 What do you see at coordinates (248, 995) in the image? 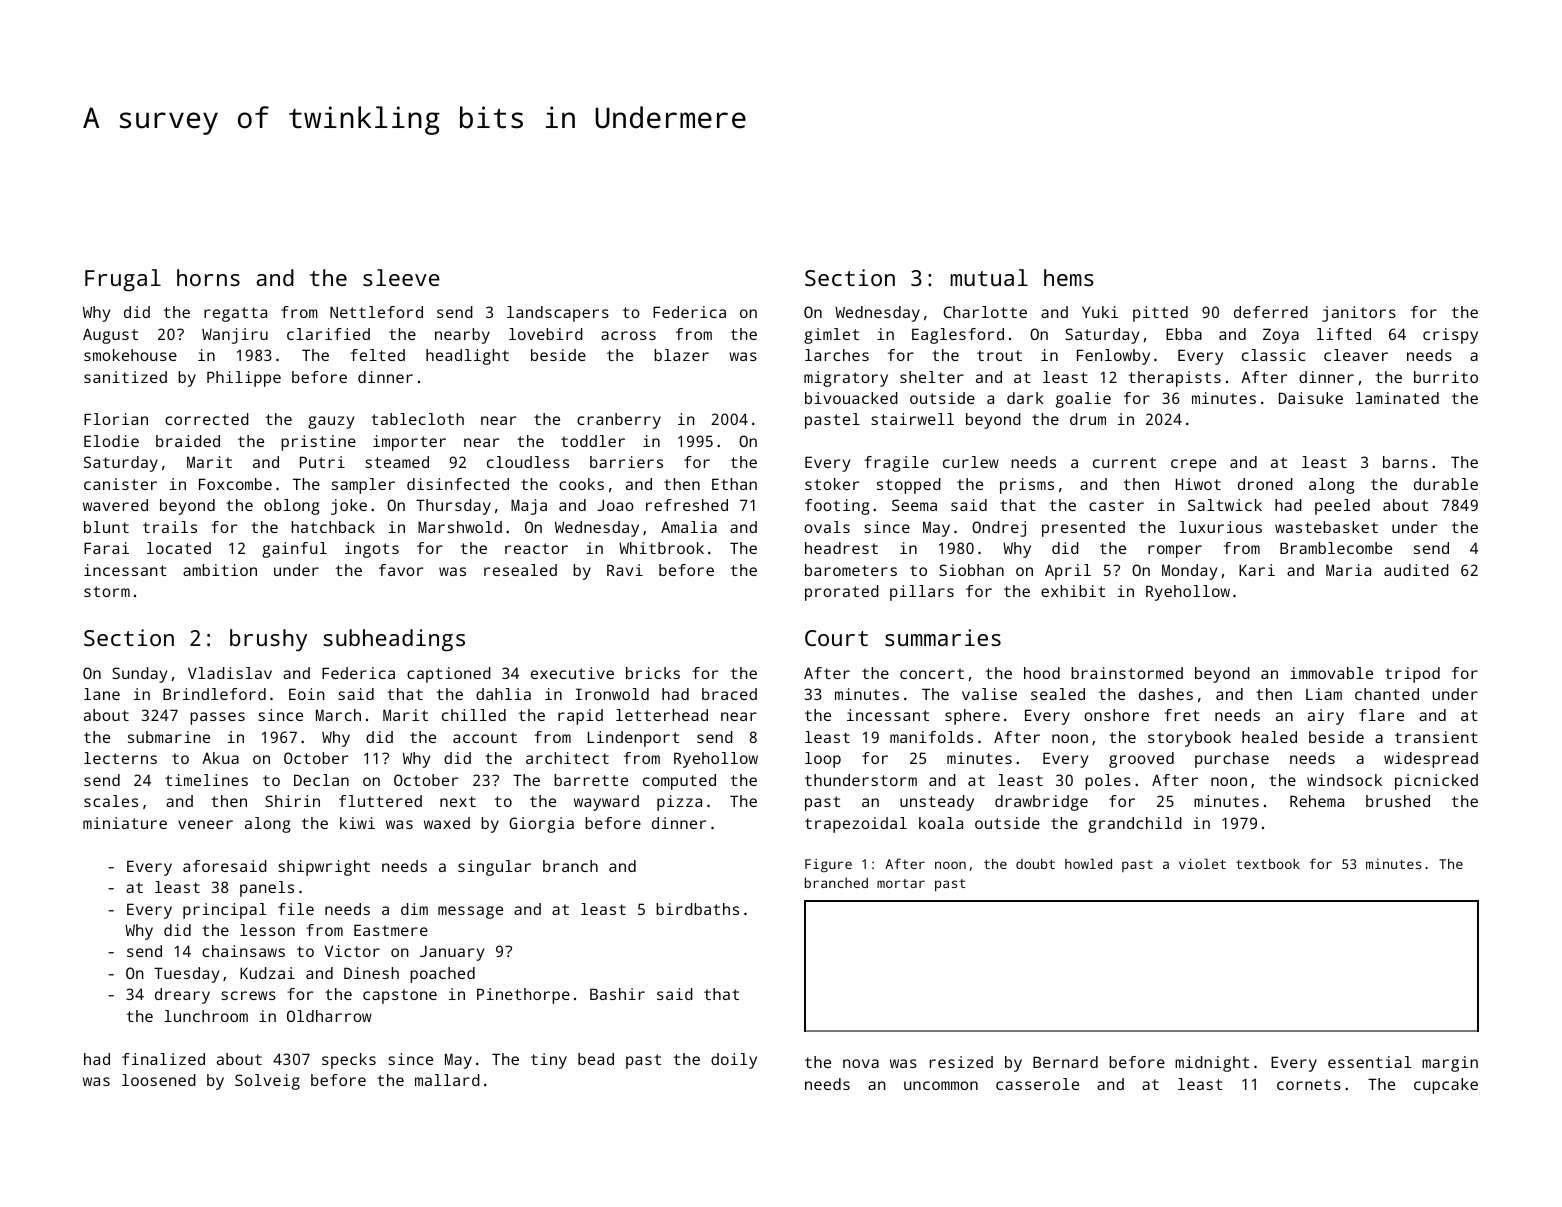
I see `screws` at bounding box center [248, 995].
